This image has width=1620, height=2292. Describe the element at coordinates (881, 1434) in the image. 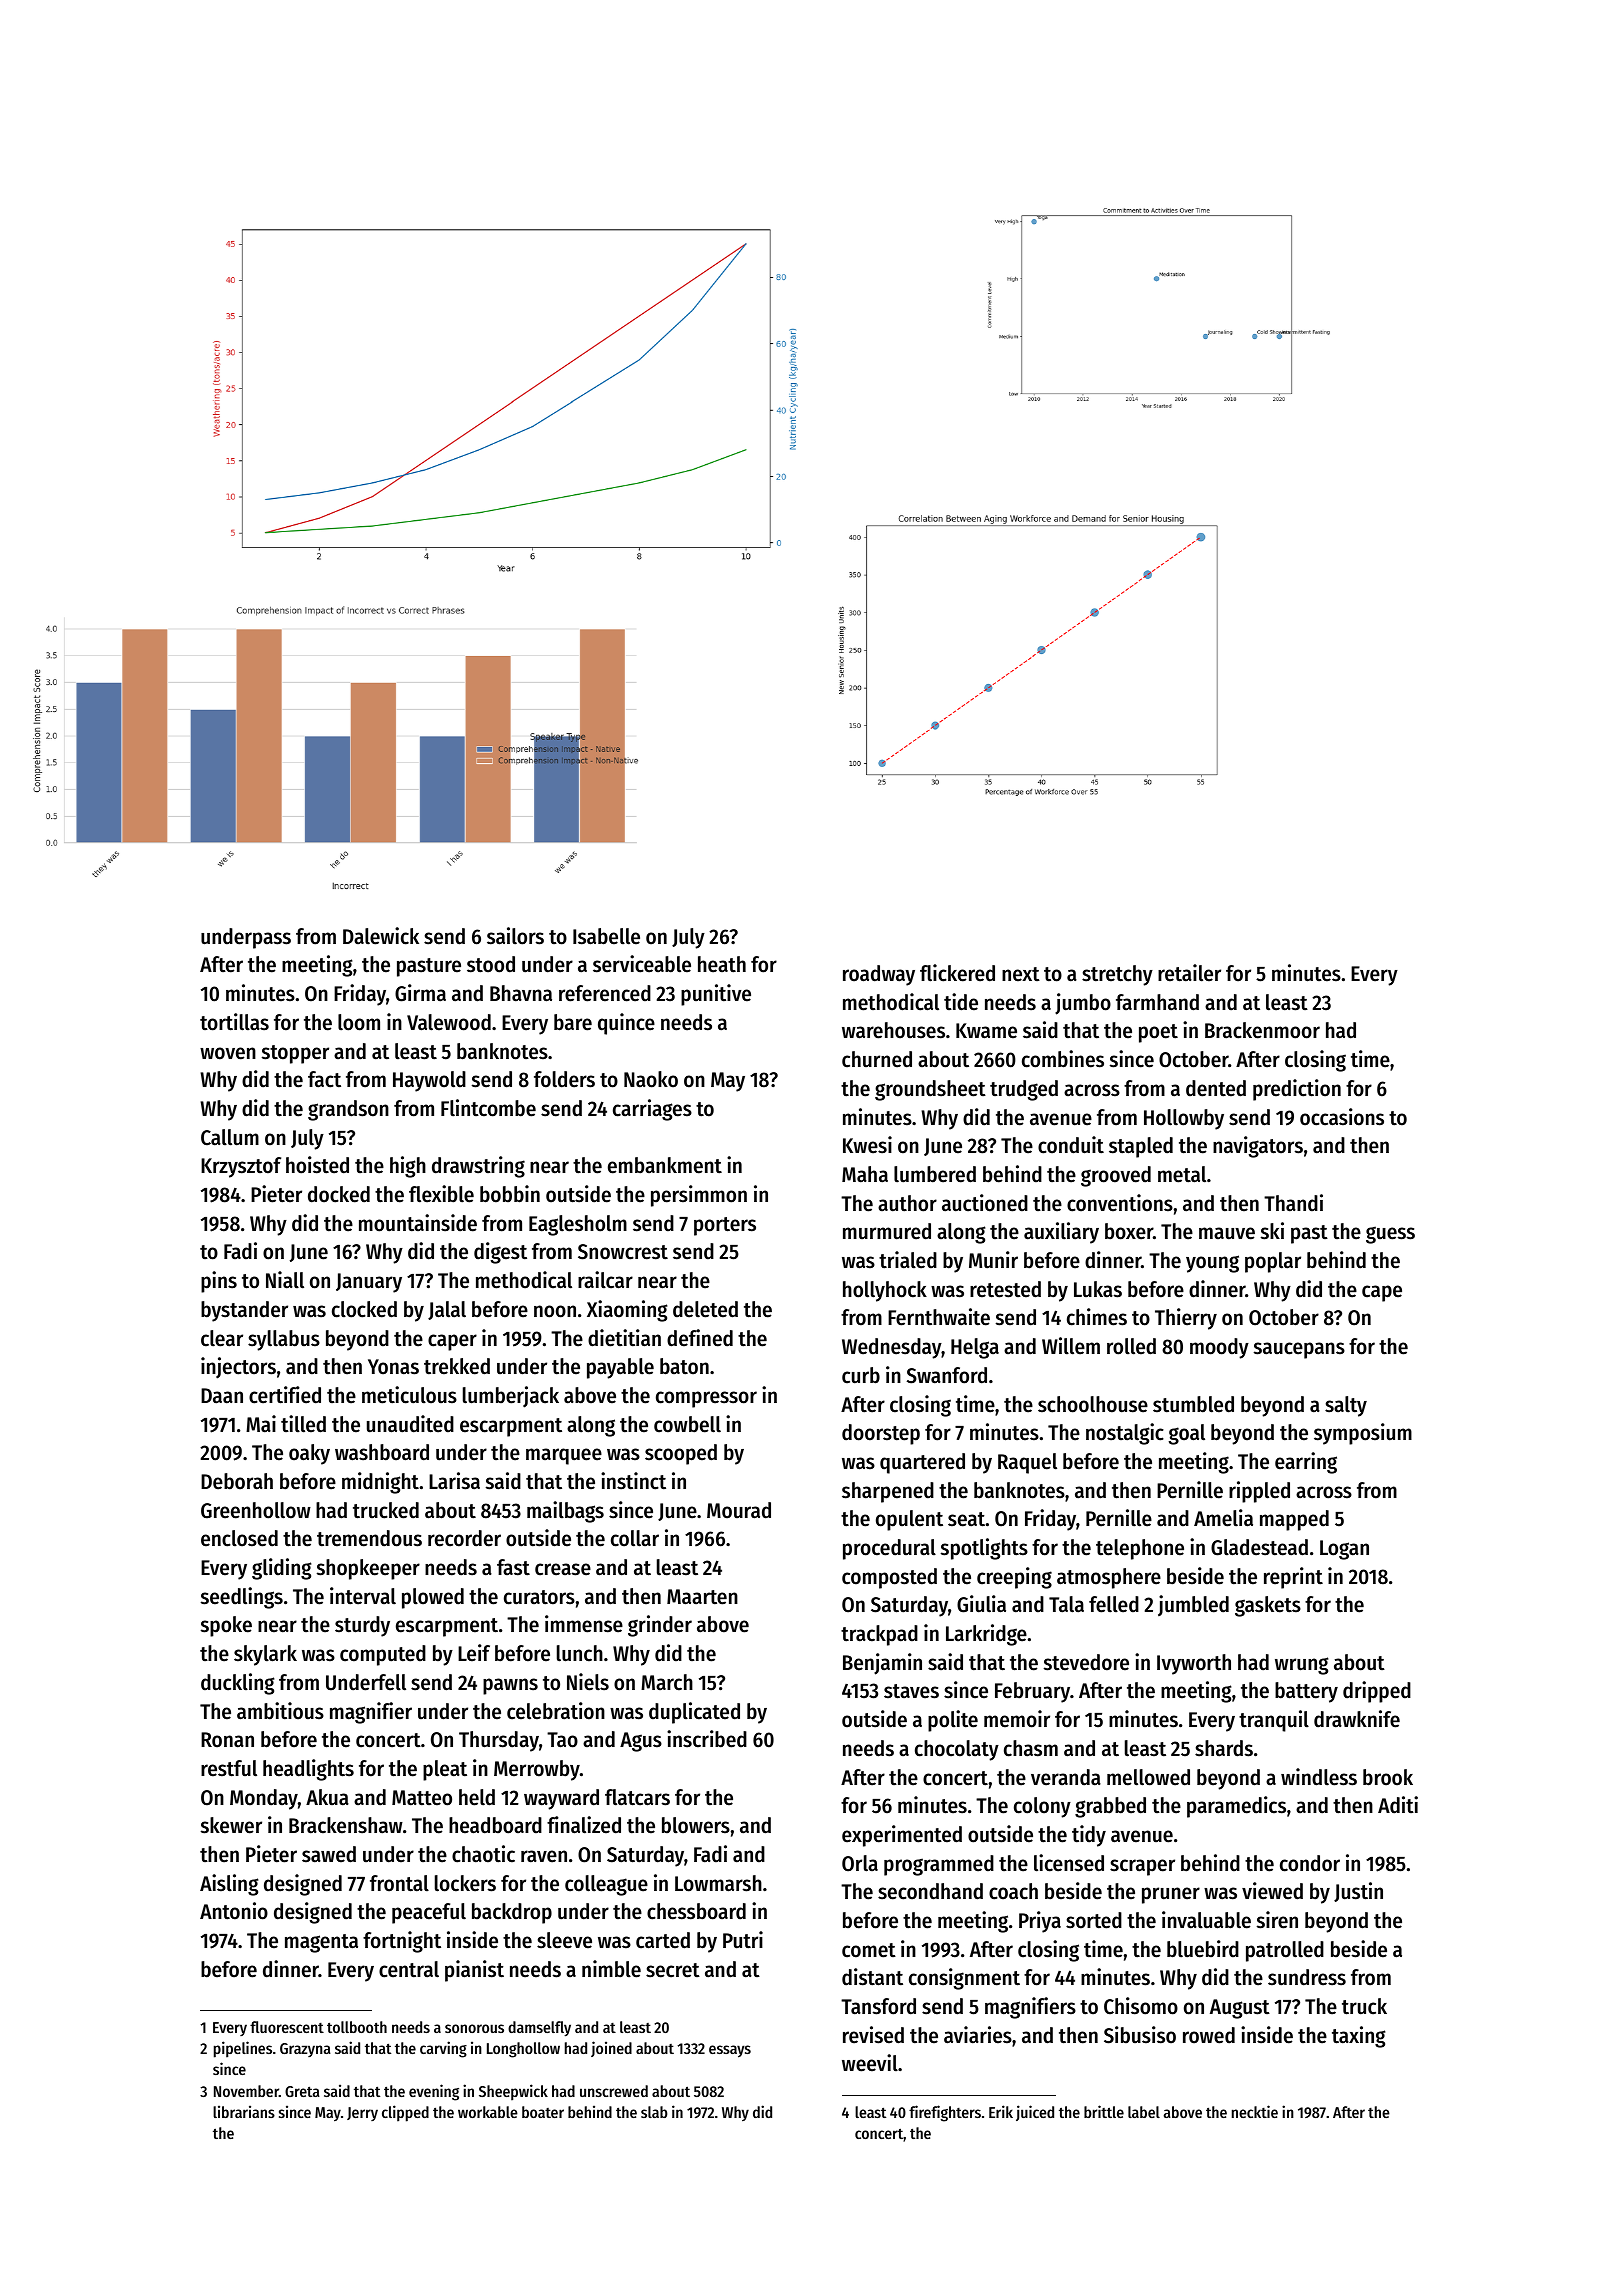

I see `doorstep` at that location.
